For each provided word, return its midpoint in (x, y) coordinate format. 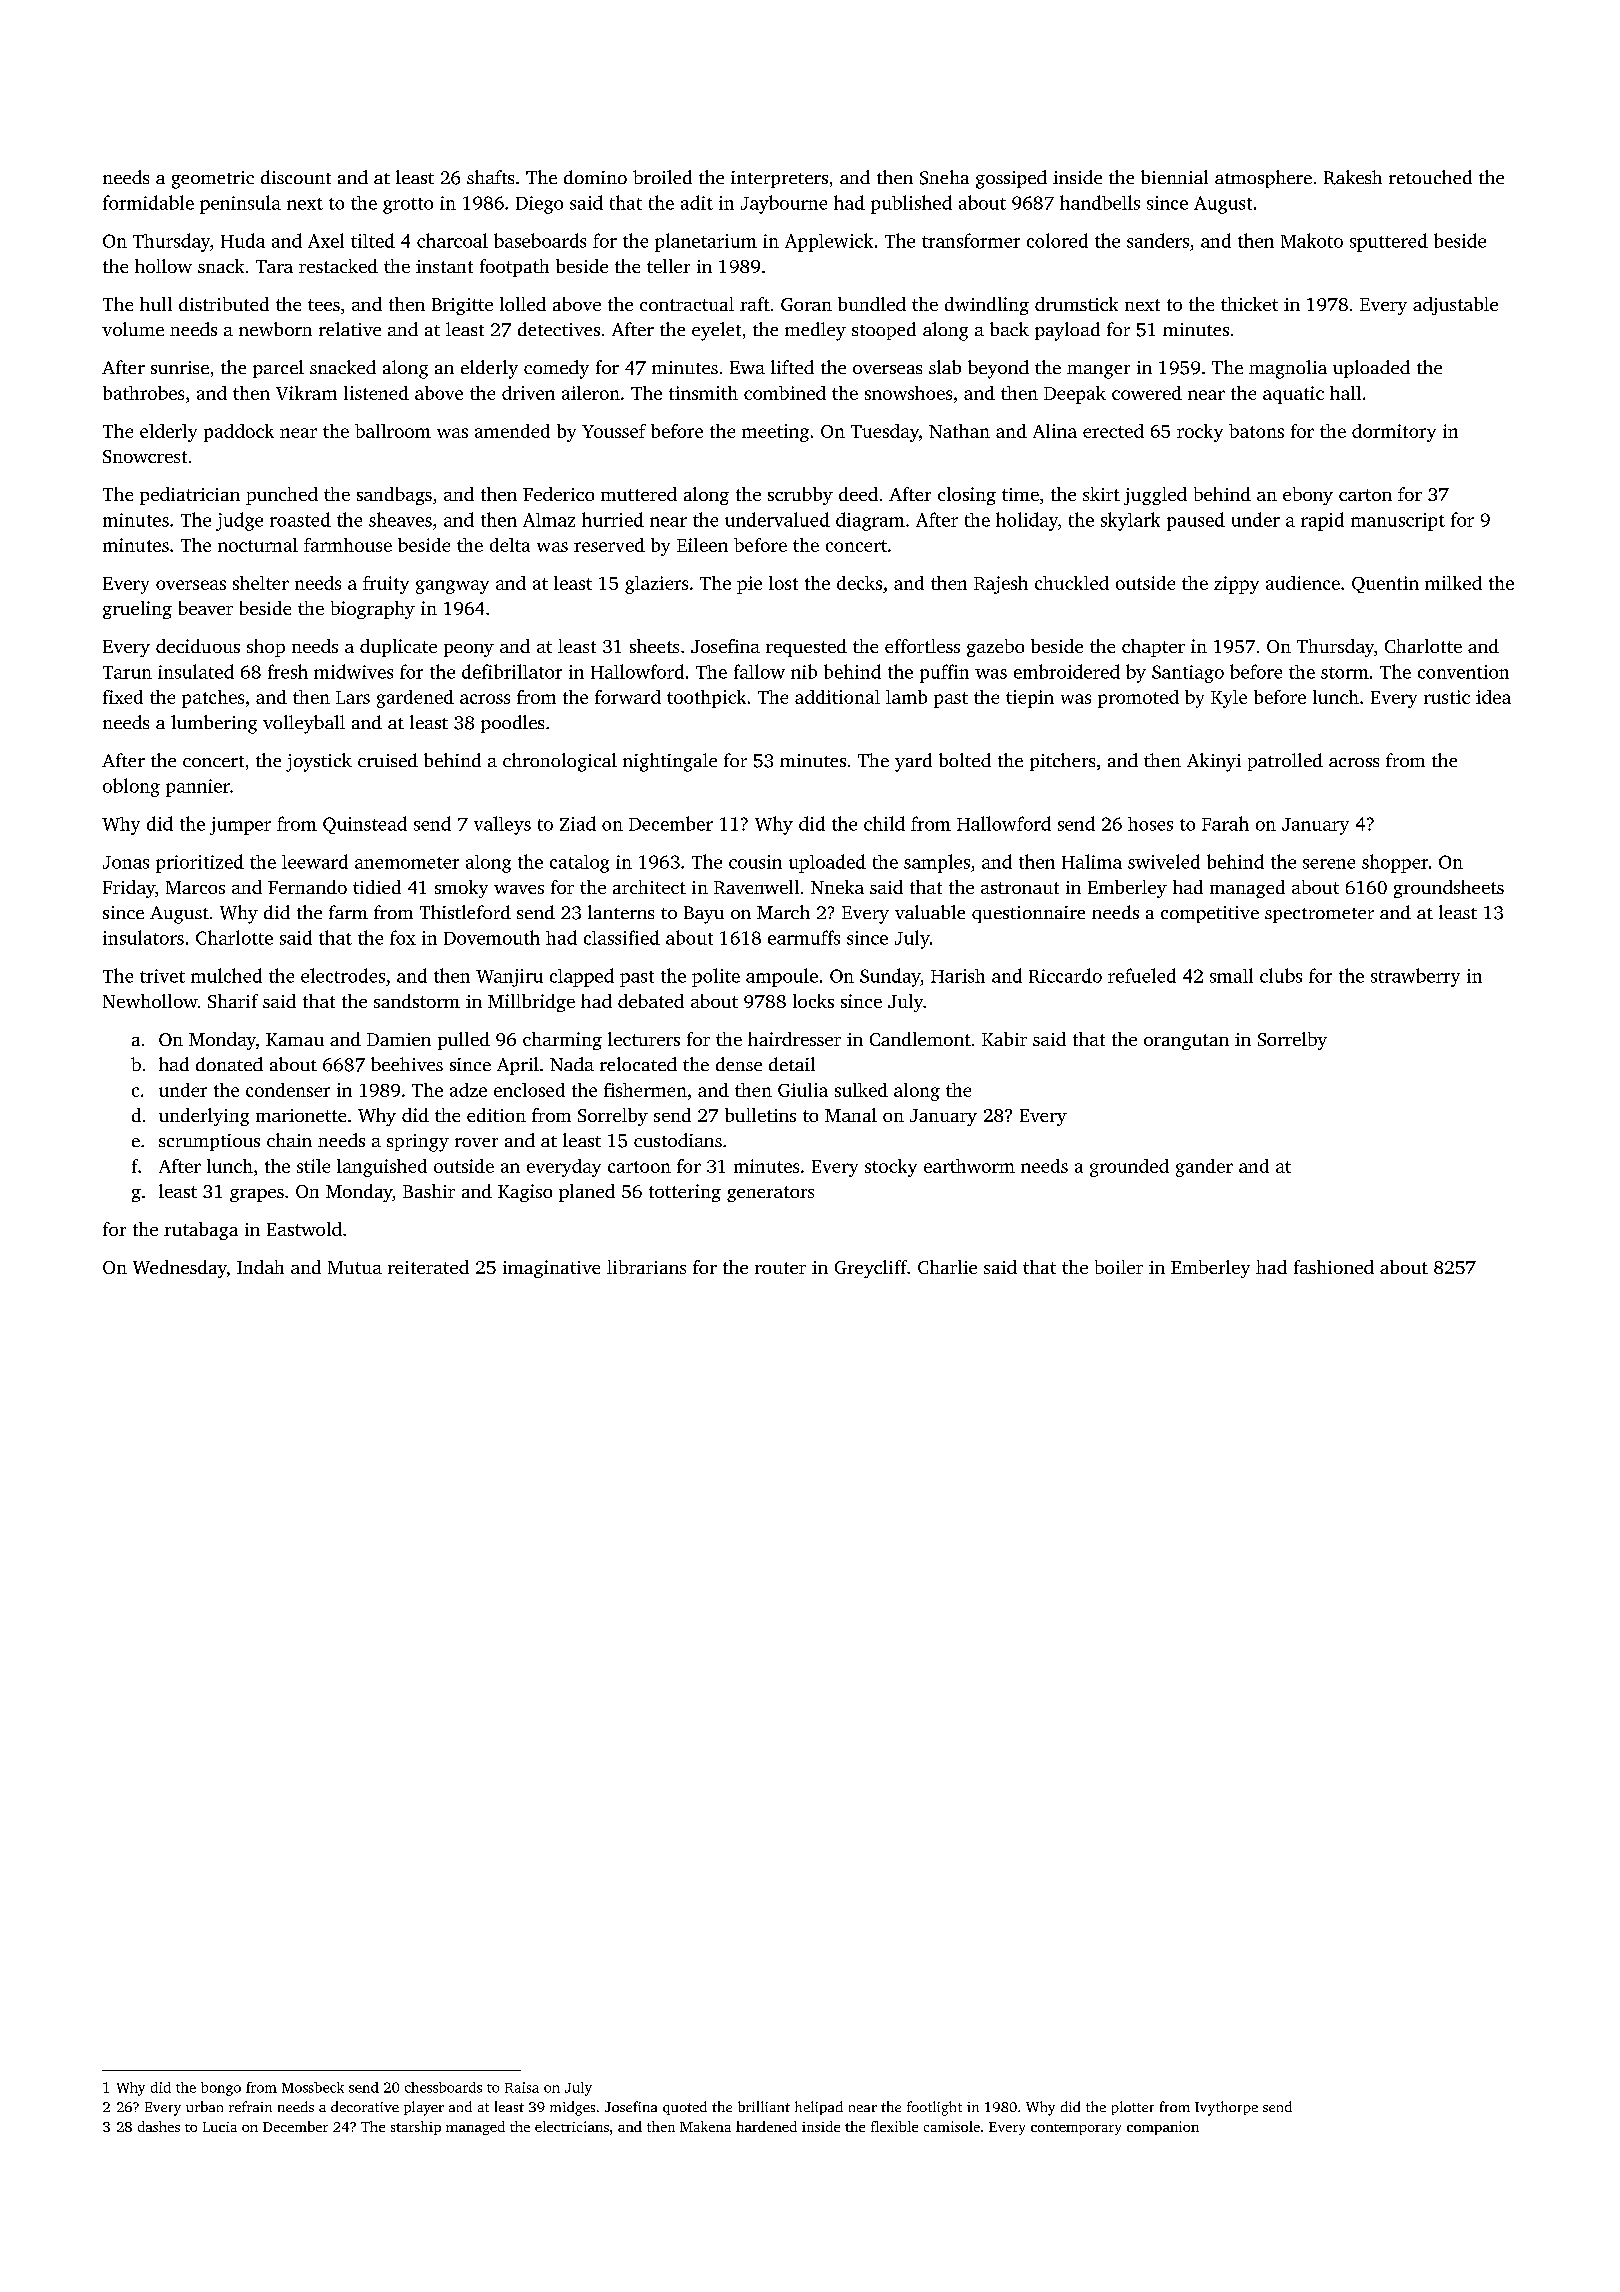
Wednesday (180, 1269)
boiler (1119, 1267)
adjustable (1455, 306)
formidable (148, 202)
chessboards (443, 2087)
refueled (1142, 975)
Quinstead (365, 825)
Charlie (947, 1267)
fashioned (1334, 1267)
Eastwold (304, 1229)
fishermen (645, 1090)
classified (622, 937)
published (911, 204)
